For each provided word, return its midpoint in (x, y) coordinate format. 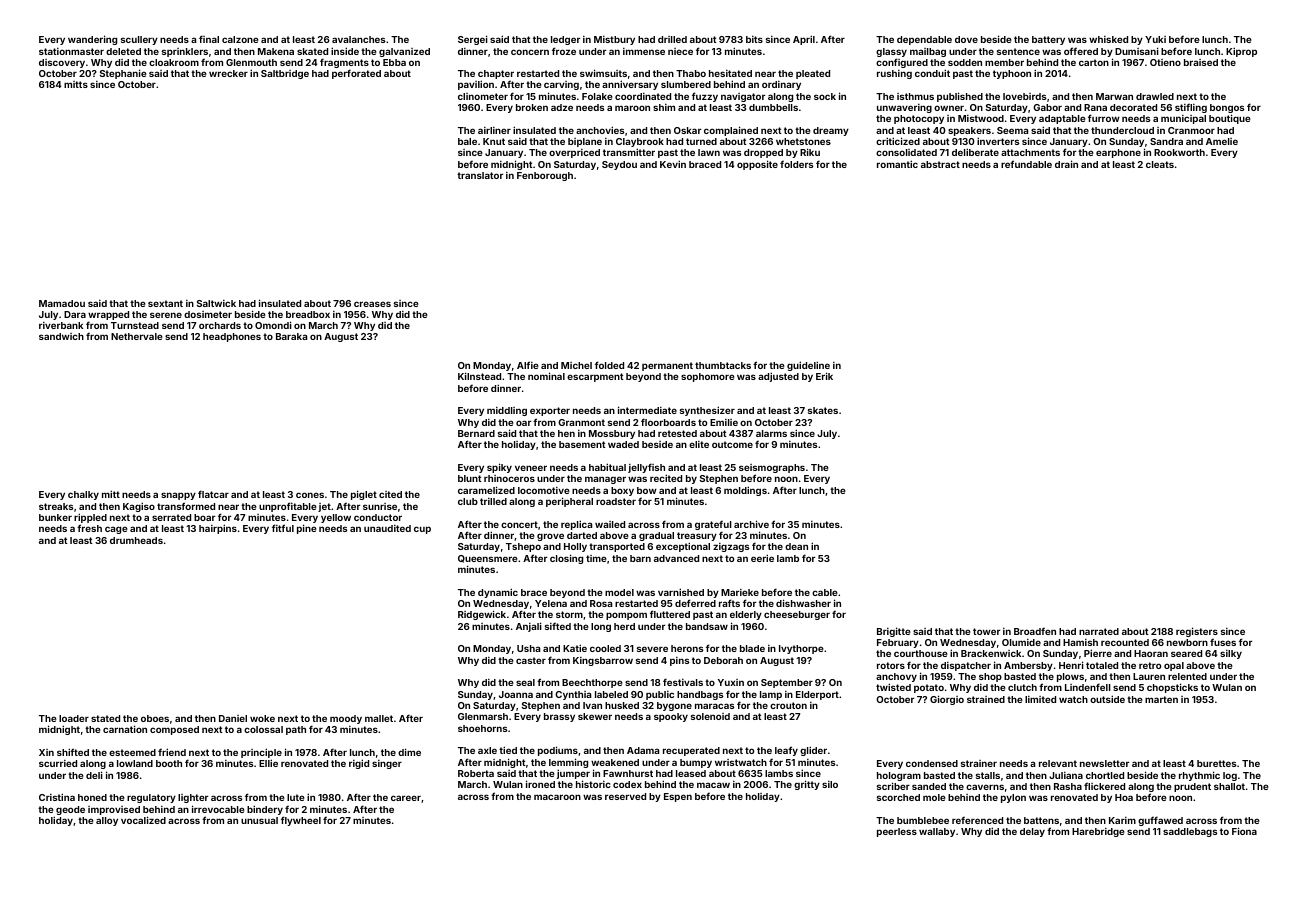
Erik (824, 376)
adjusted (778, 377)
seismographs (772, 469)
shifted (73, 752)
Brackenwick (991, 653)
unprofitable (288, 507)
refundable (1026, 164)
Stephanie (123, 74)
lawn (709, 152)
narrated (1099, 631)
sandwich (61, 336)
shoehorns (483, 728)
